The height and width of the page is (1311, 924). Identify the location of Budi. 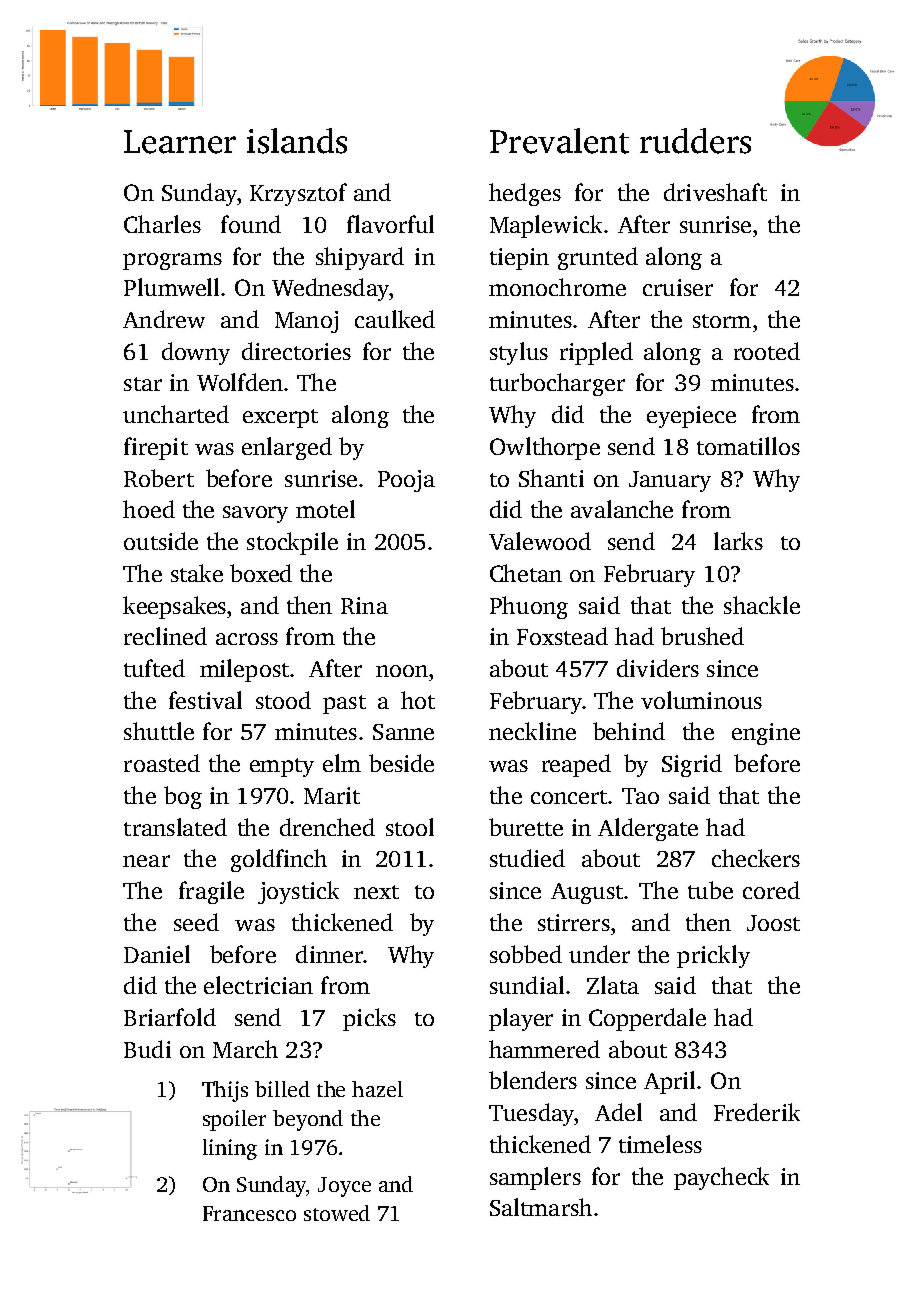
(147, 1049).
